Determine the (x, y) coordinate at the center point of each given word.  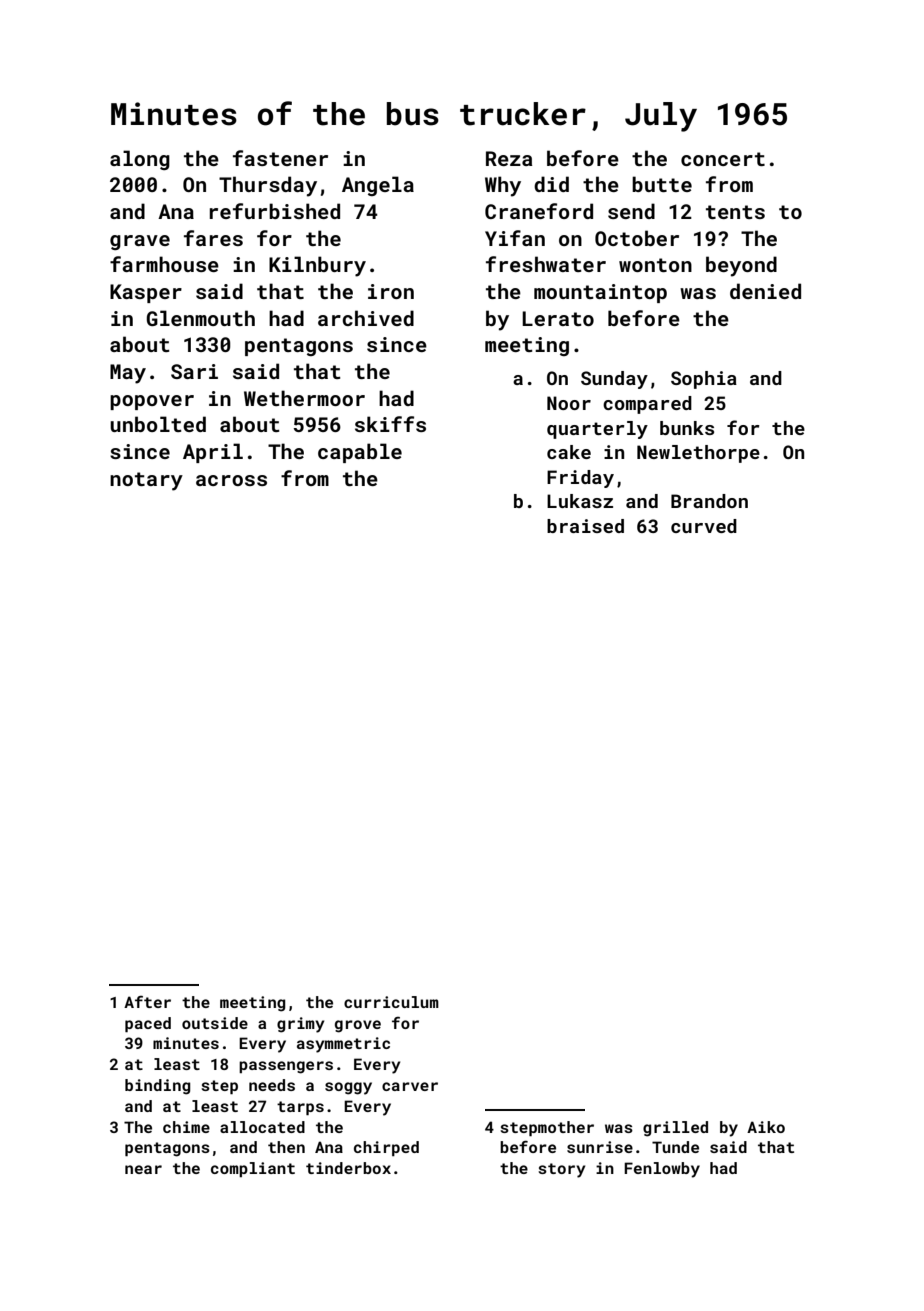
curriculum (391, 1002)
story (561, 1170)
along (140, 160)
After (147, 1002)
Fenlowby (662, 1170)
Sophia (704, 380)
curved (704, 526)
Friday (580, 479)
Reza (509, 158)
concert (723, 159)
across (231, 480)
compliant (253, 1169)
